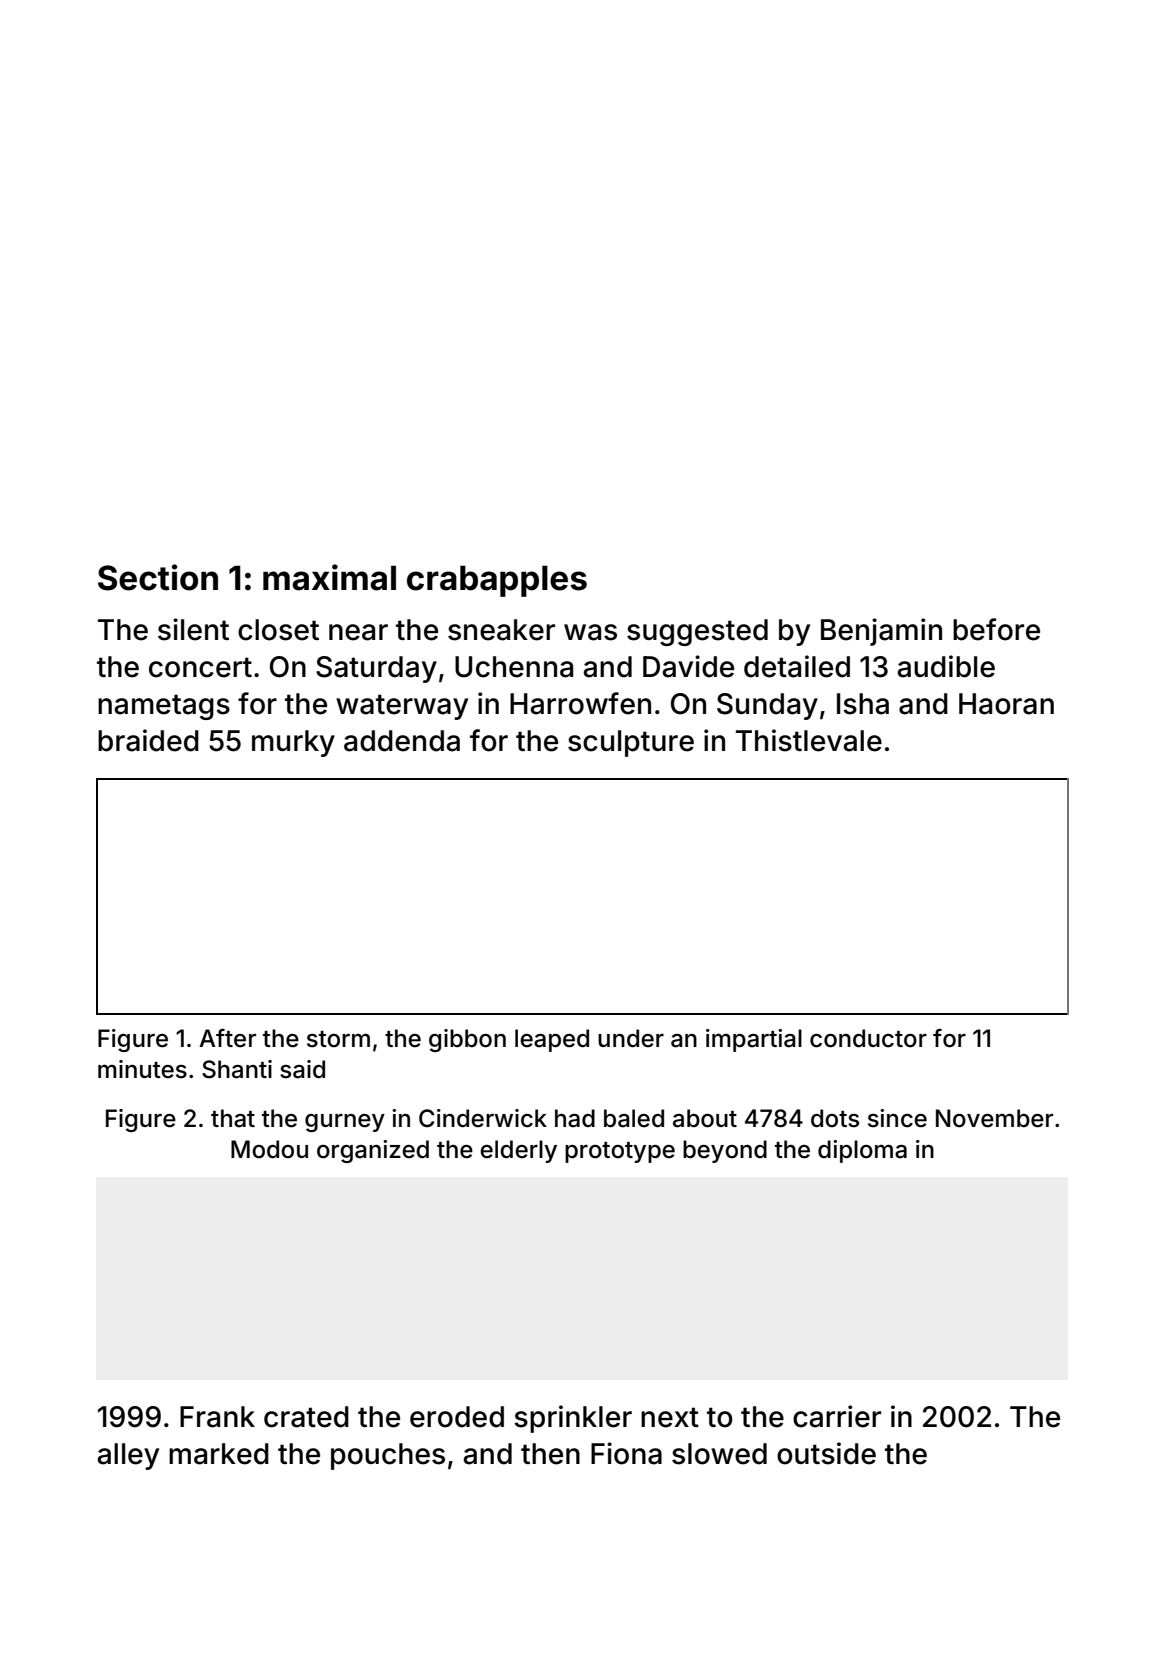 The height and width of the page is (1654, 1165). What do you see at coordinates (631, 743) in the page?
I see `sculpture` at bounding box center [631, 743].
